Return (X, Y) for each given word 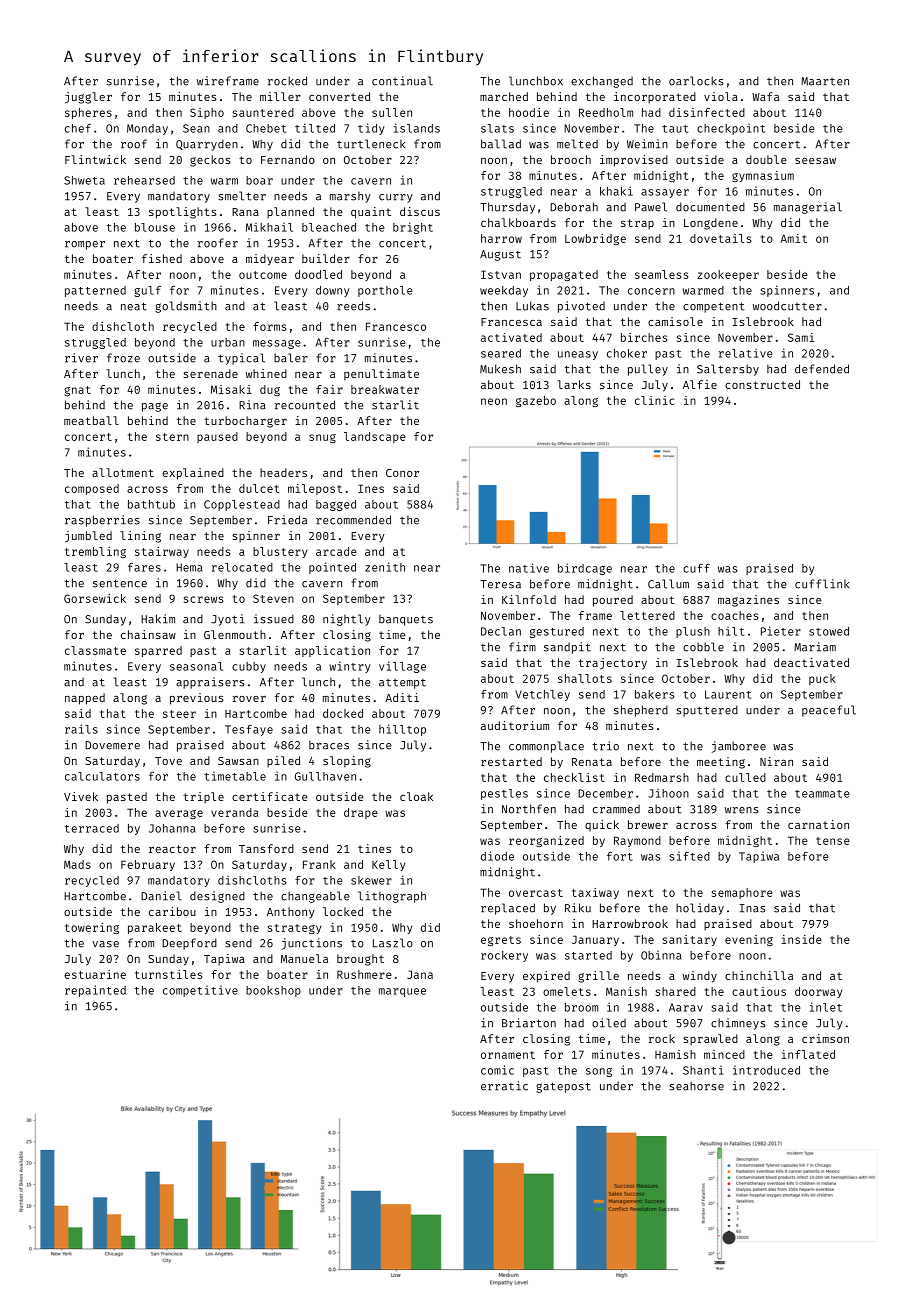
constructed (762, 384)
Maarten (825, 81)
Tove (168, 761)
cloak (416, 796)
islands (417, 128)
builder (326, 258)
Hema (189, 567)
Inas (753, 908)
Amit (793, 238)
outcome (263, 275)
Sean (196, 128)
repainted (95, 991)
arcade (336, 551)
